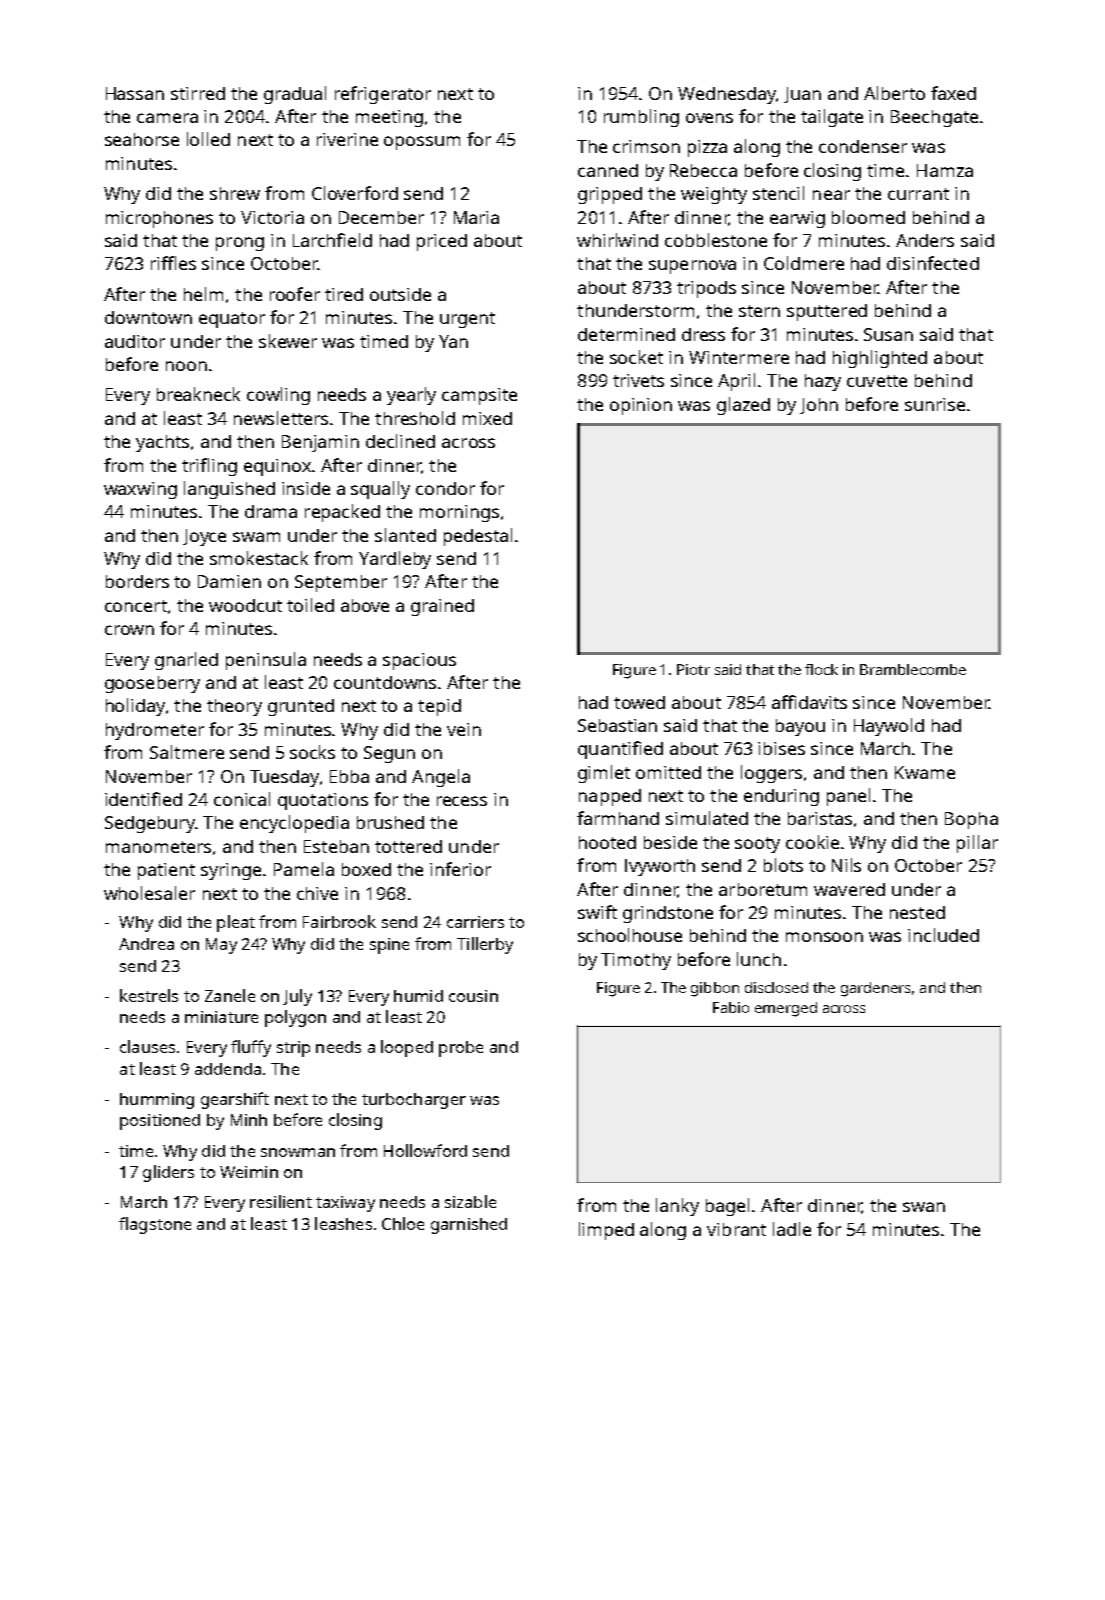  What do you see at coordinates (135, 707) in the document?
I see `holiday` at bounding box center [135, 707].
